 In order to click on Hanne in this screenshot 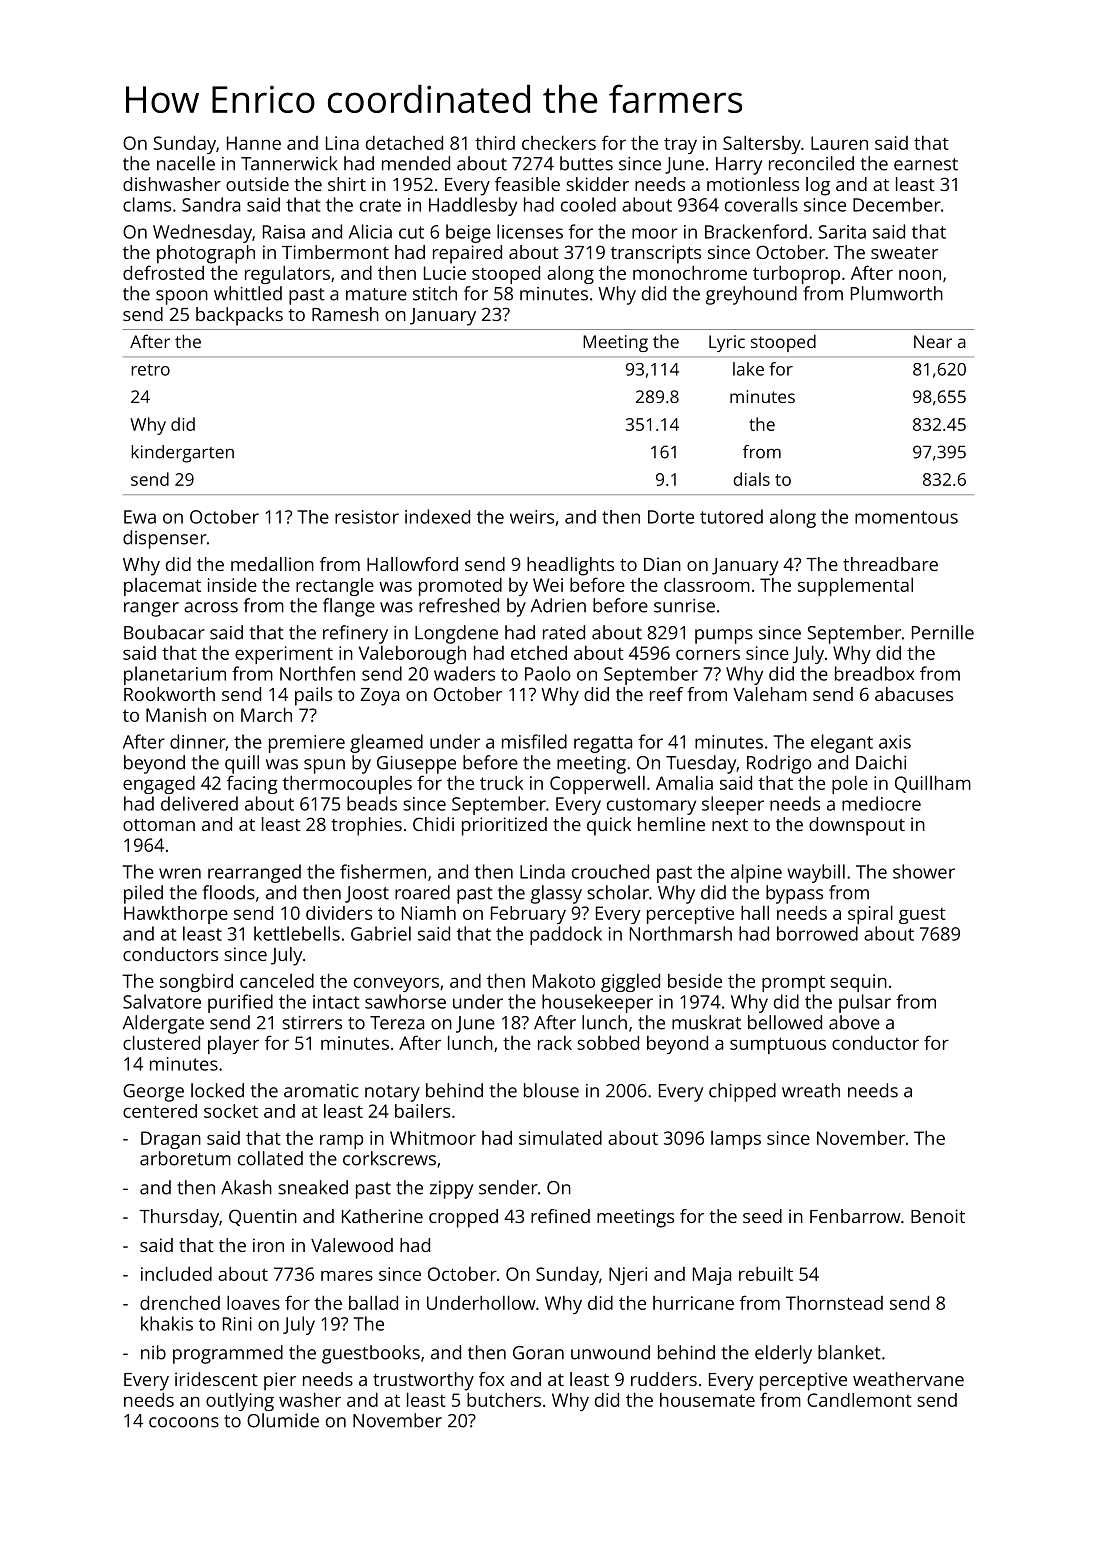, I will do `click(254, 143)`.
